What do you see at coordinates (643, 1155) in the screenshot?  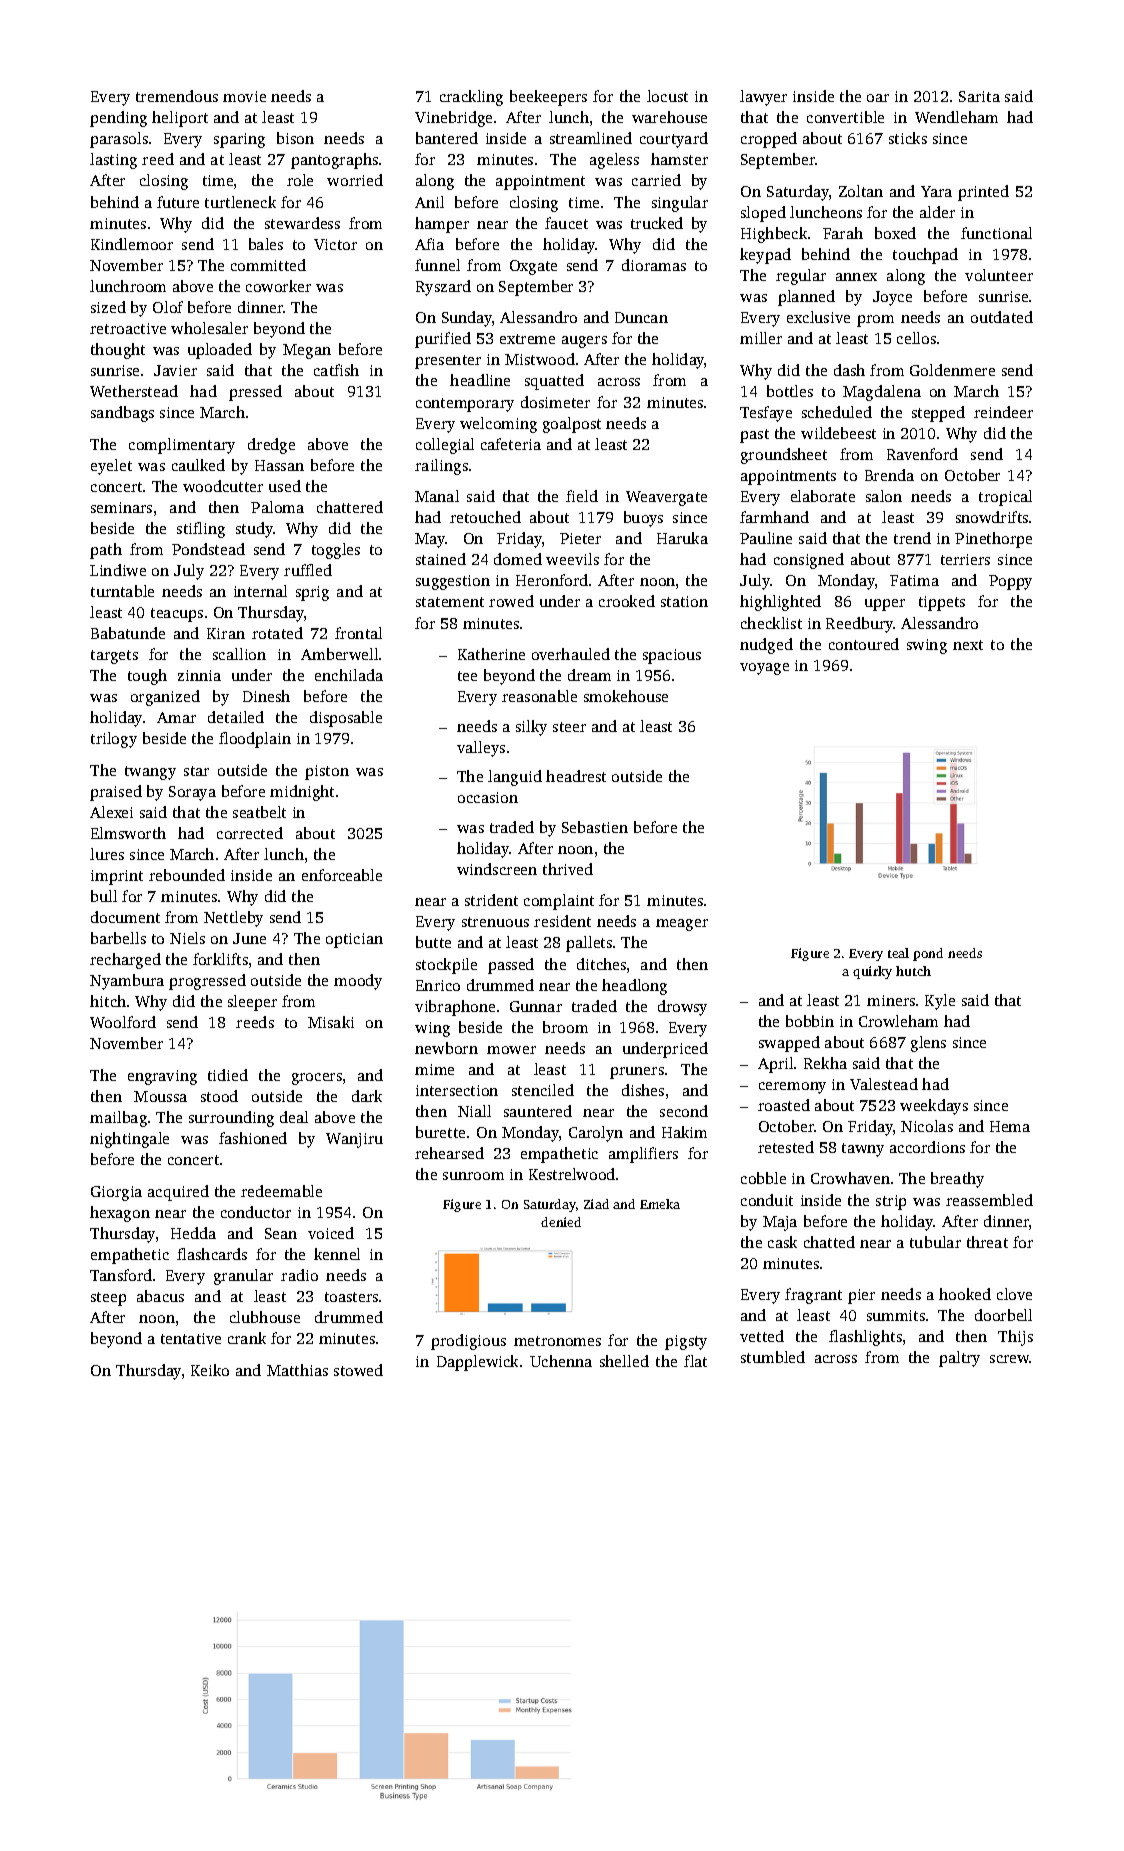 I see `amplifiers` at bounding box center [643, 1155].
